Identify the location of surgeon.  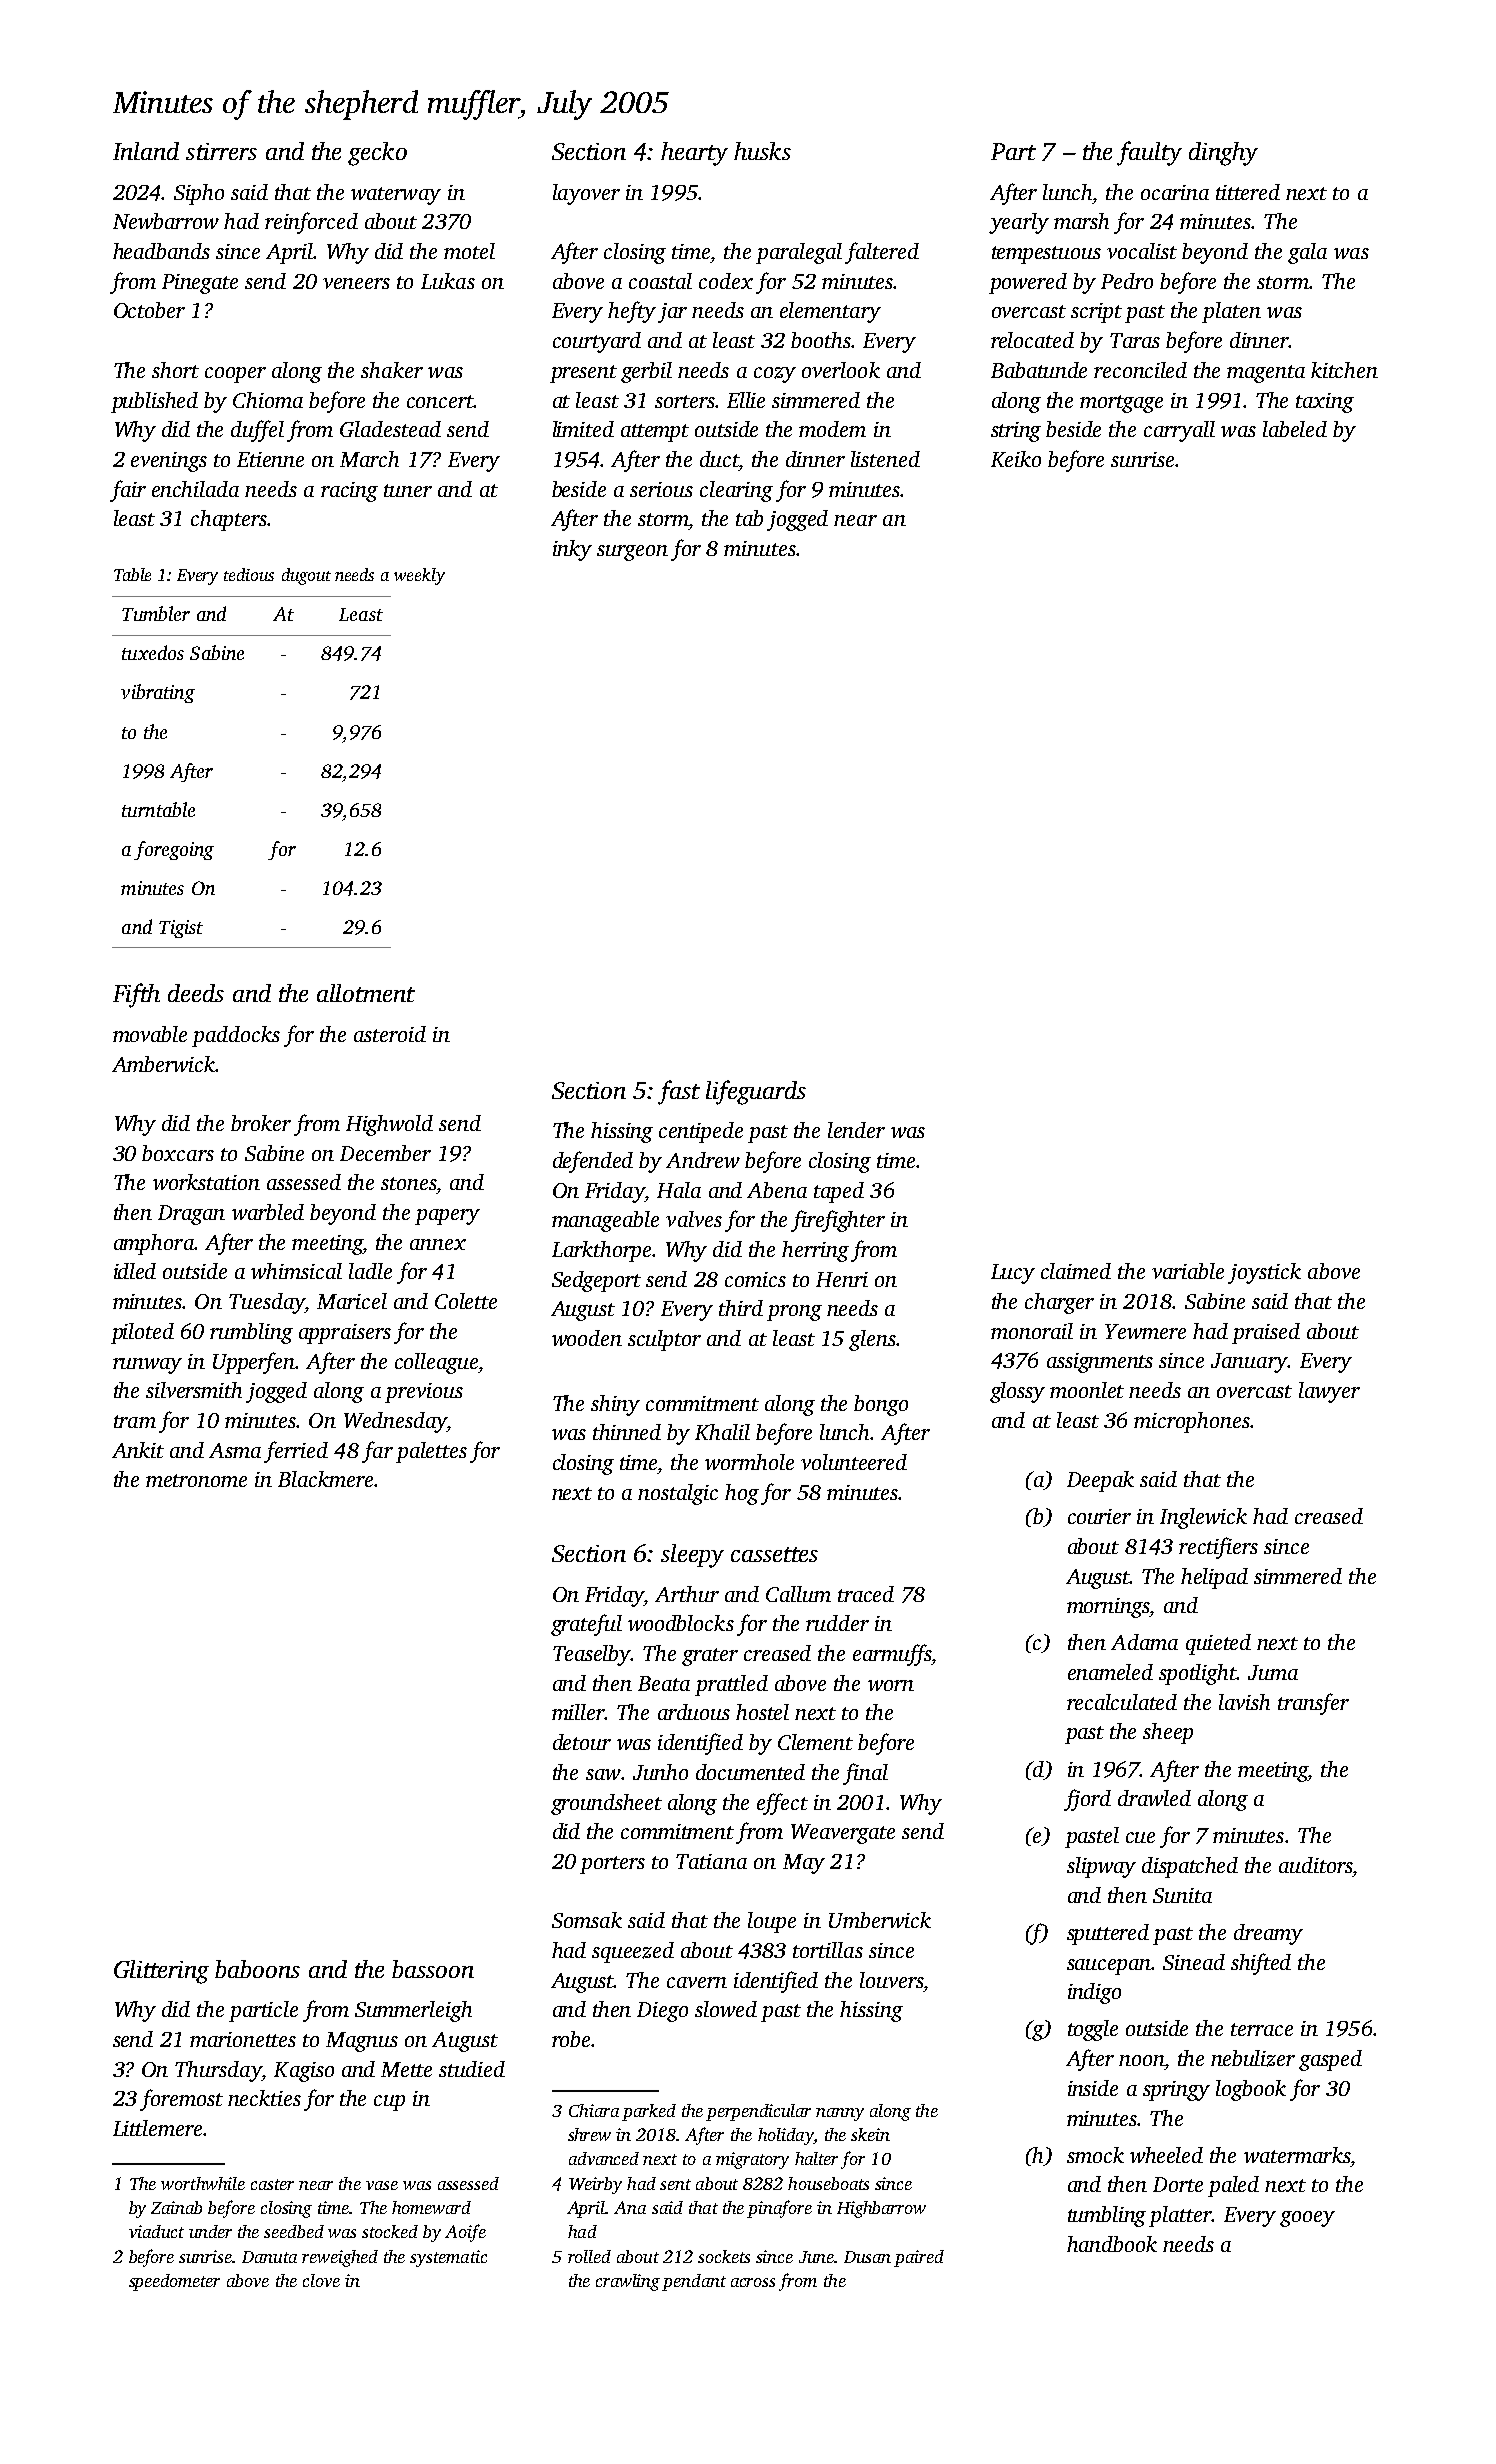
(632, 553).
